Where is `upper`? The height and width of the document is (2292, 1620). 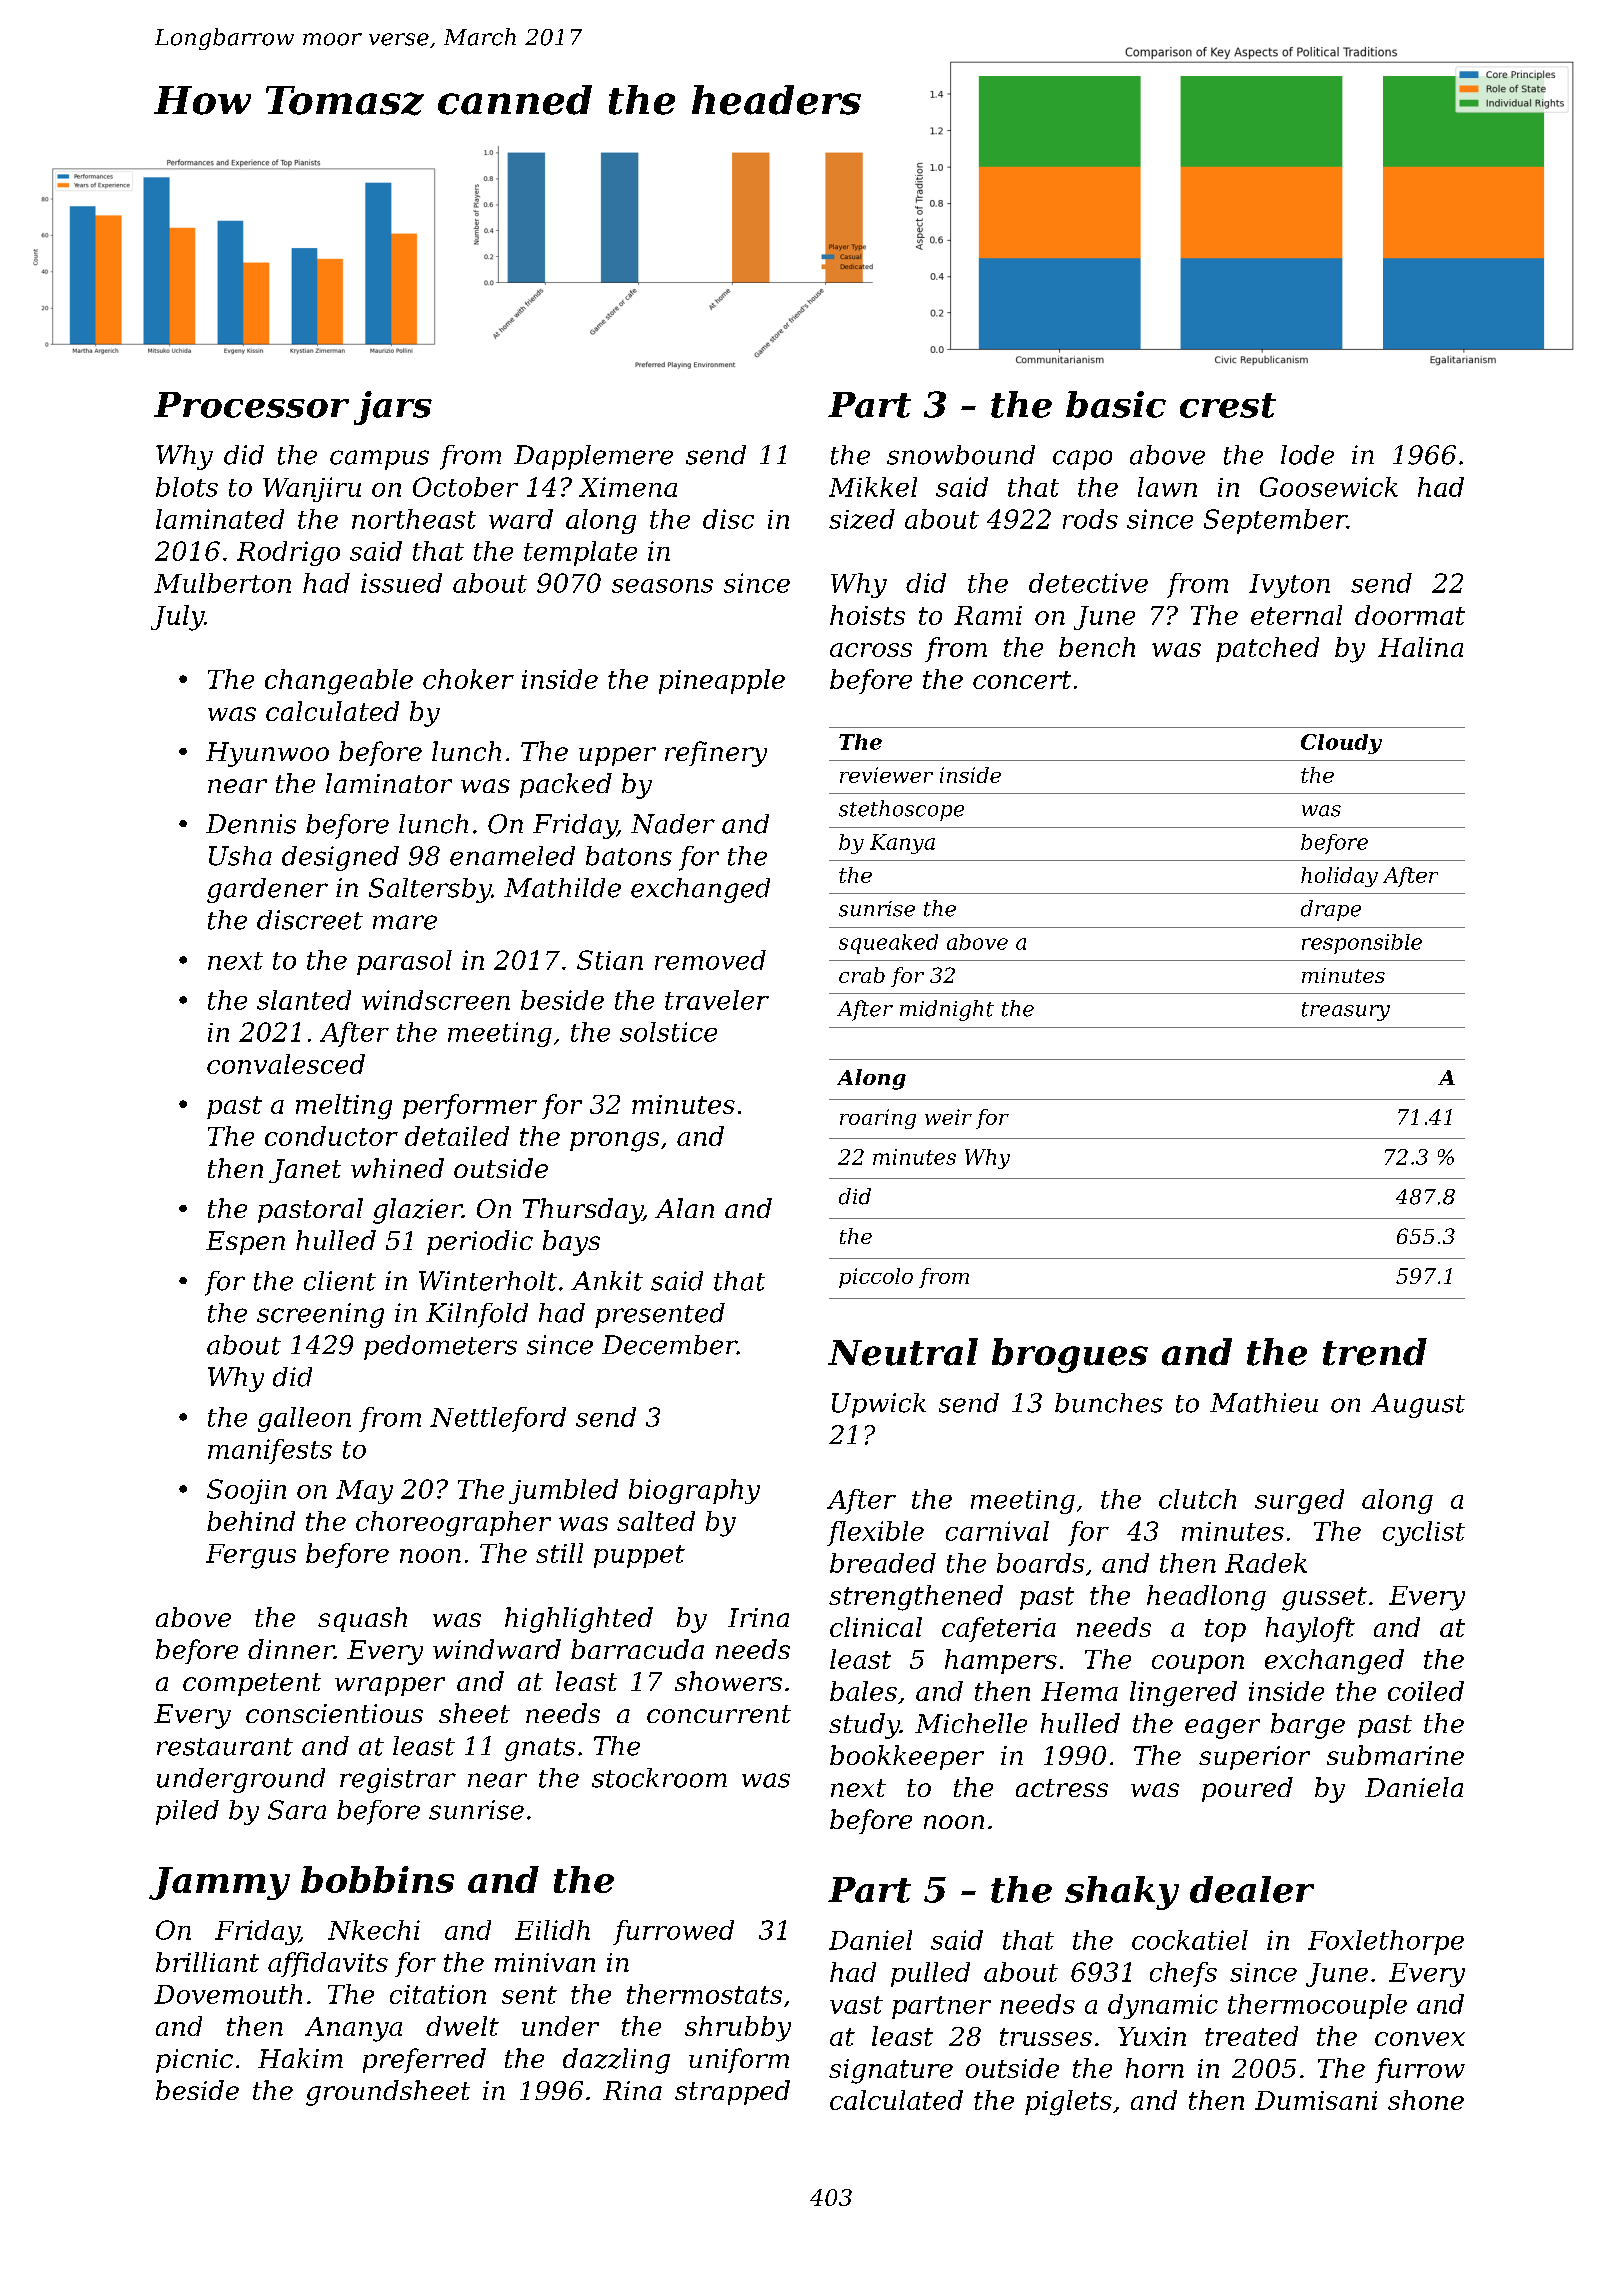 upper is located at coordinates (617, 756).
